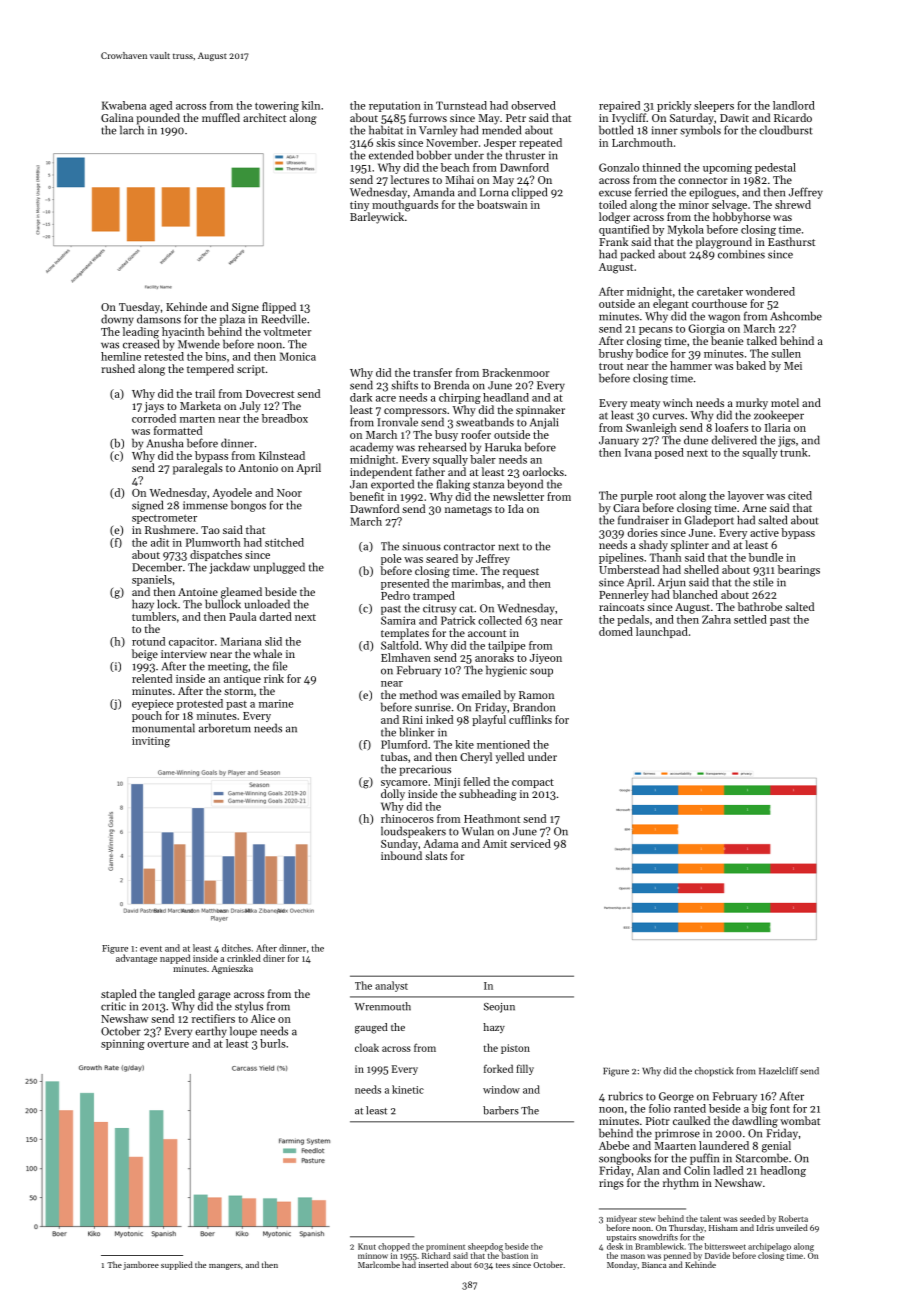 The height and width of the page is (1308, 924). Describe the element at coordinates (499, 1008) in the page. I see `Seojun` at that location.
